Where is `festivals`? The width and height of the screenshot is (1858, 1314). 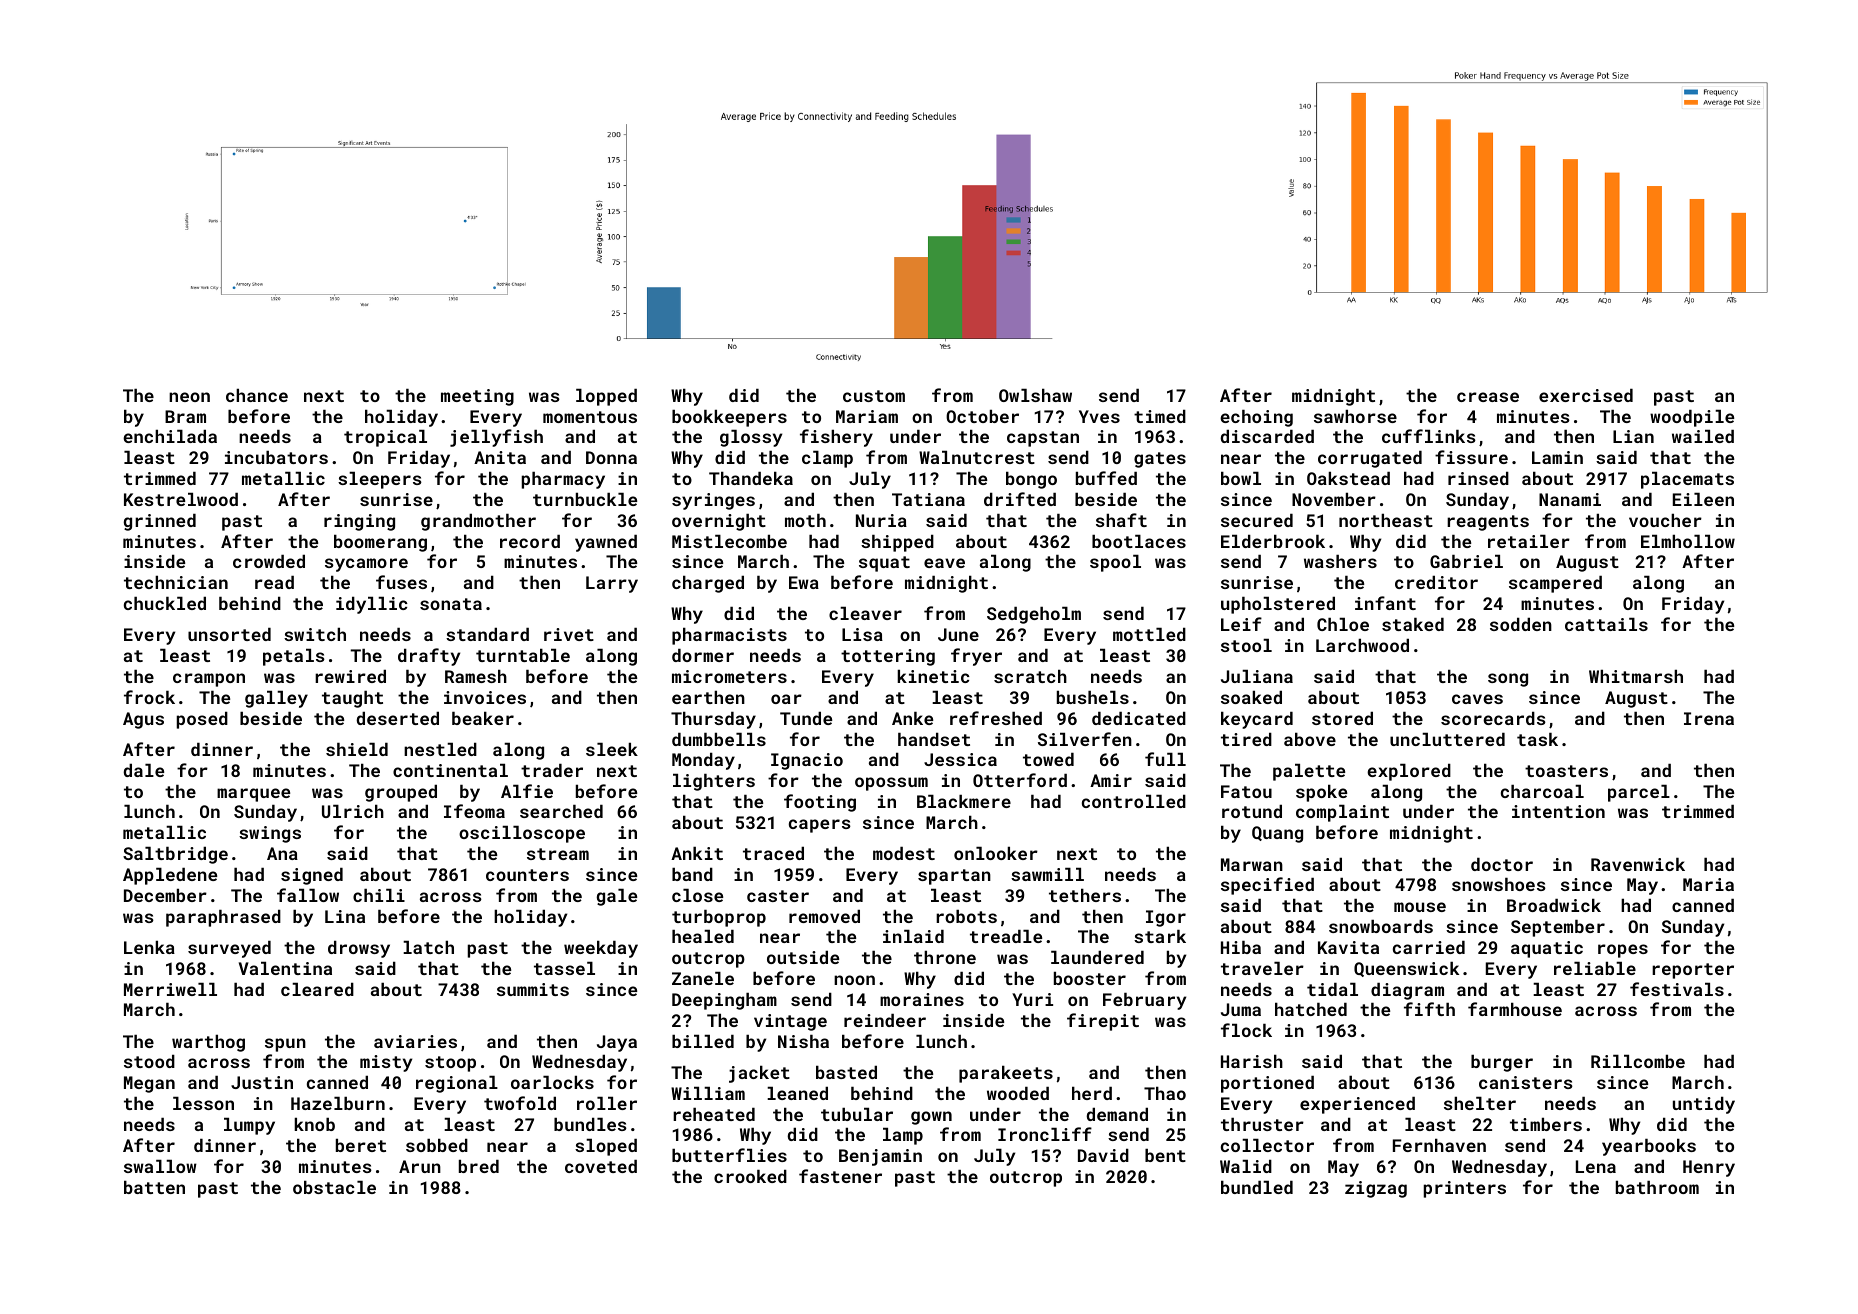 festivals is located at coordinates (1677, 989).
